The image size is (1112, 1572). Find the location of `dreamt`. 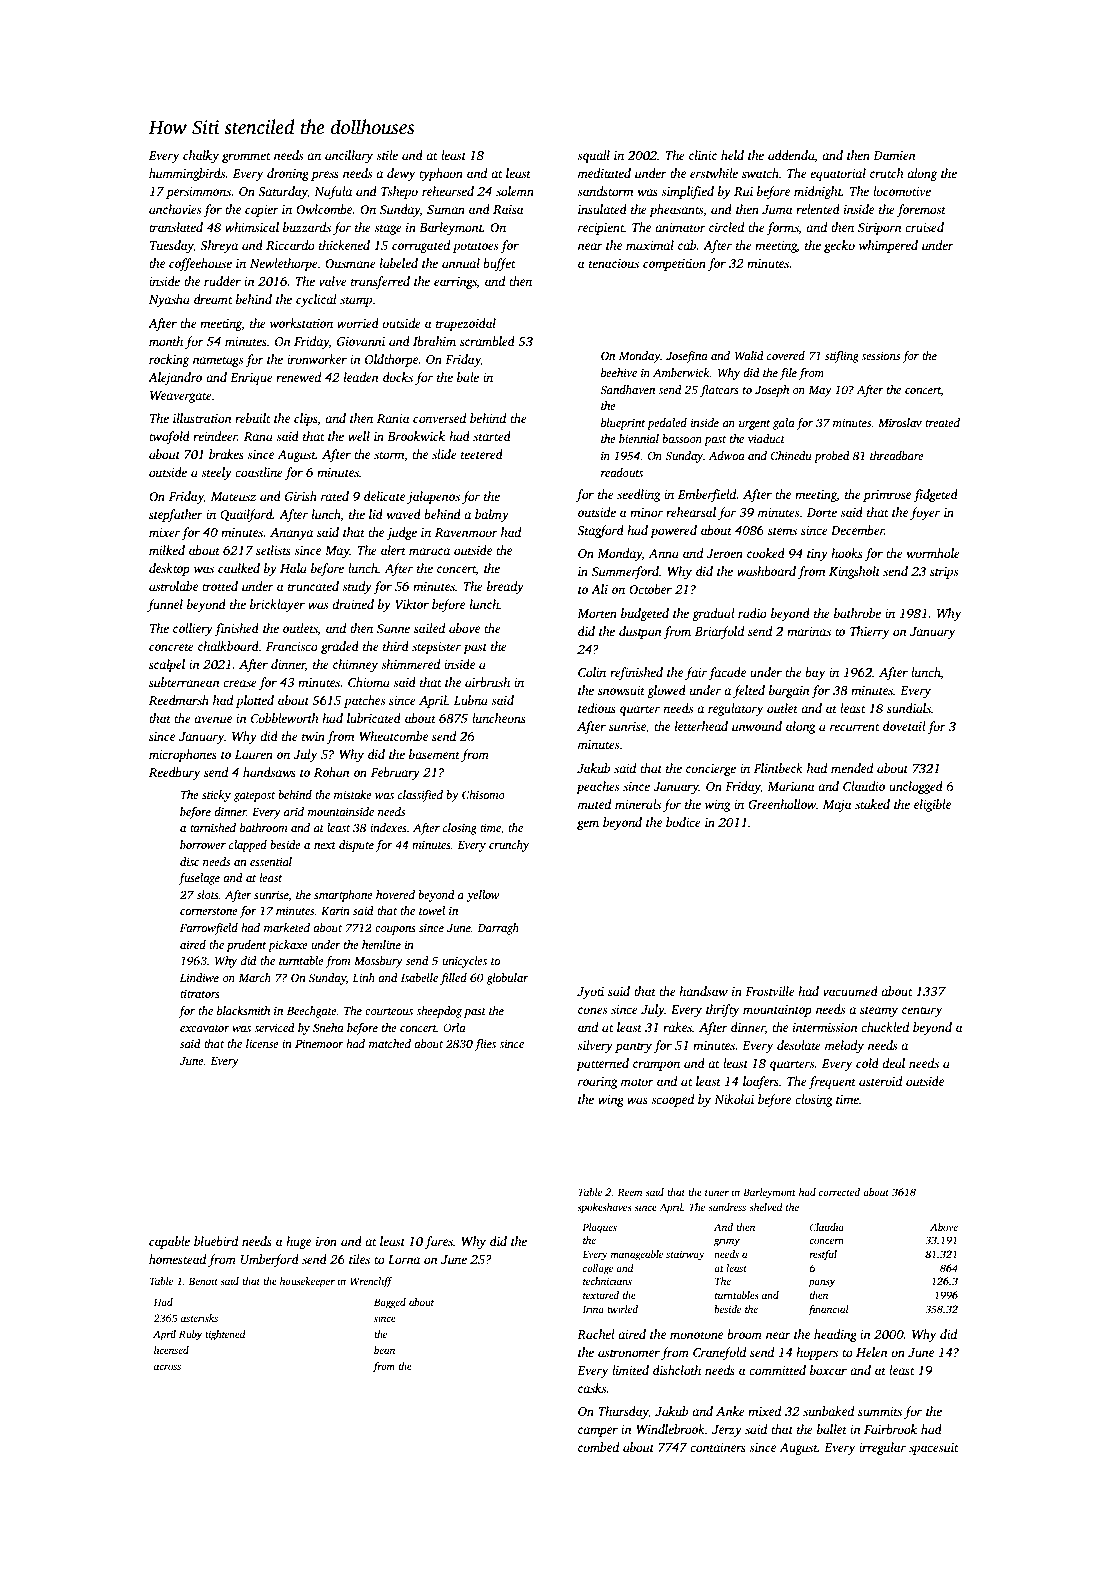

dreamt is located at coordinates (213, 299).
